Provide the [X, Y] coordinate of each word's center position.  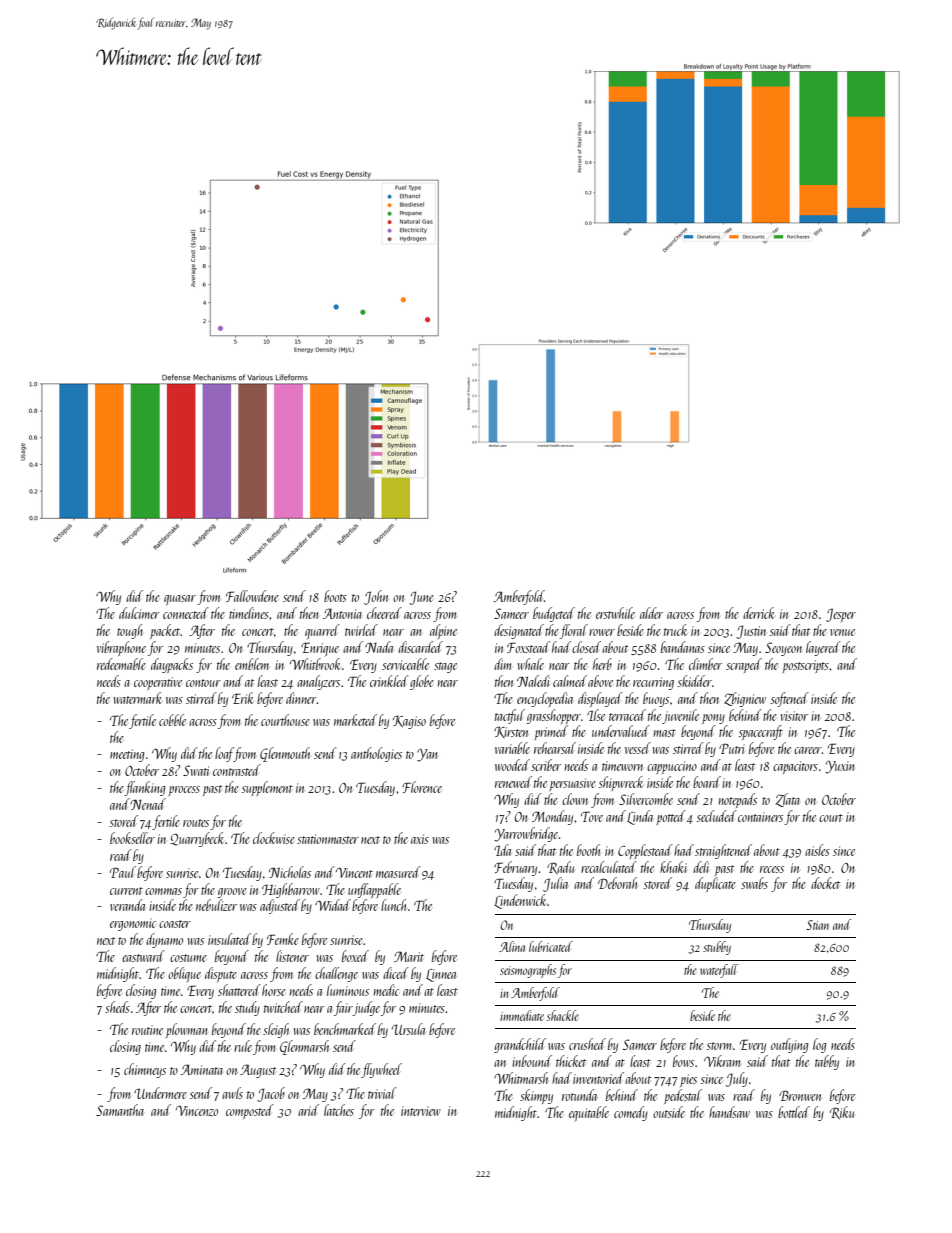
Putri [732, 748]
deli [701, 867]
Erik [242, 698]
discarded [420, 647]
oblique [184, 975]
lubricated [551, 946]
